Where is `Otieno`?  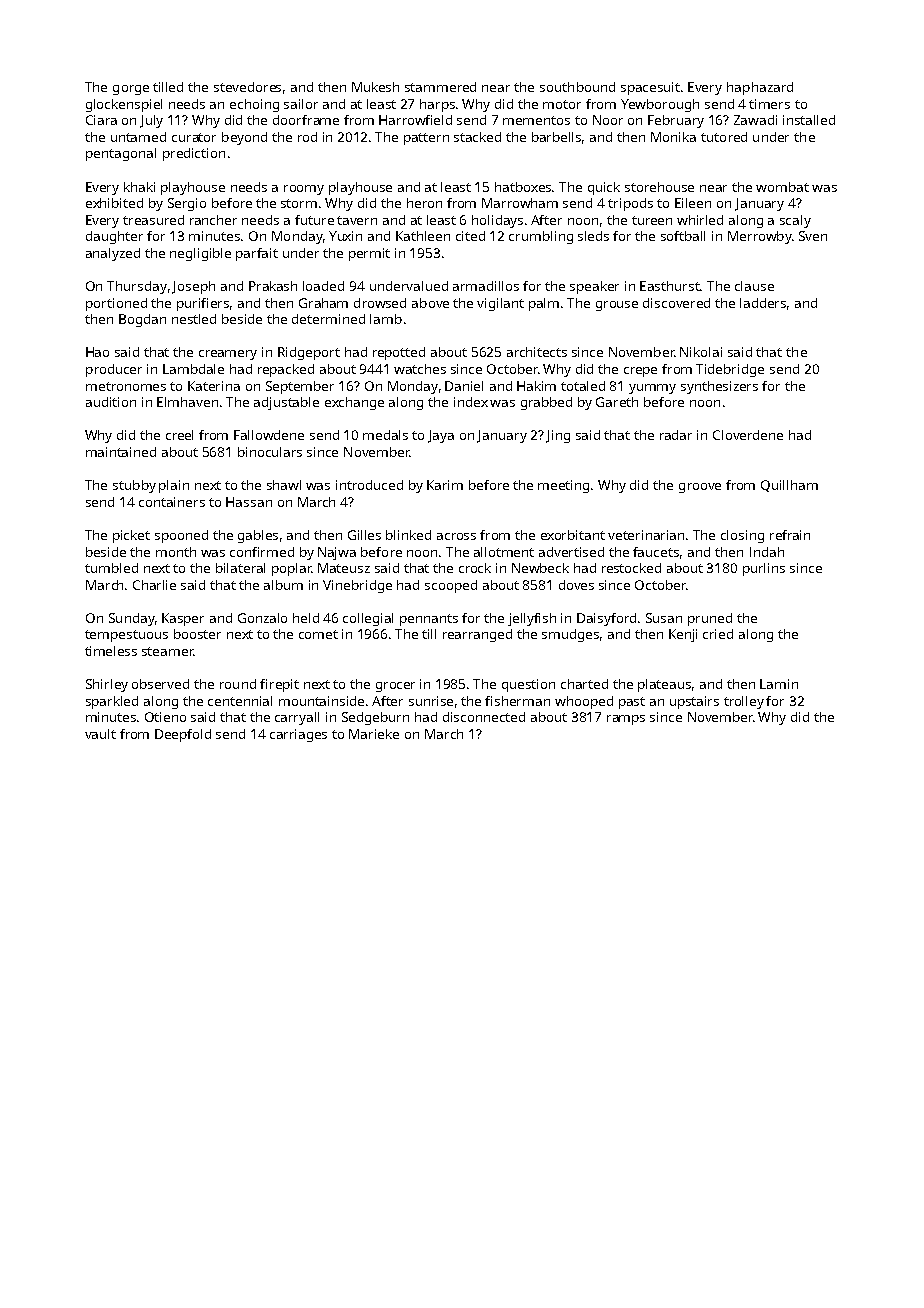 Otieno is located at coordinates (165, 717).
